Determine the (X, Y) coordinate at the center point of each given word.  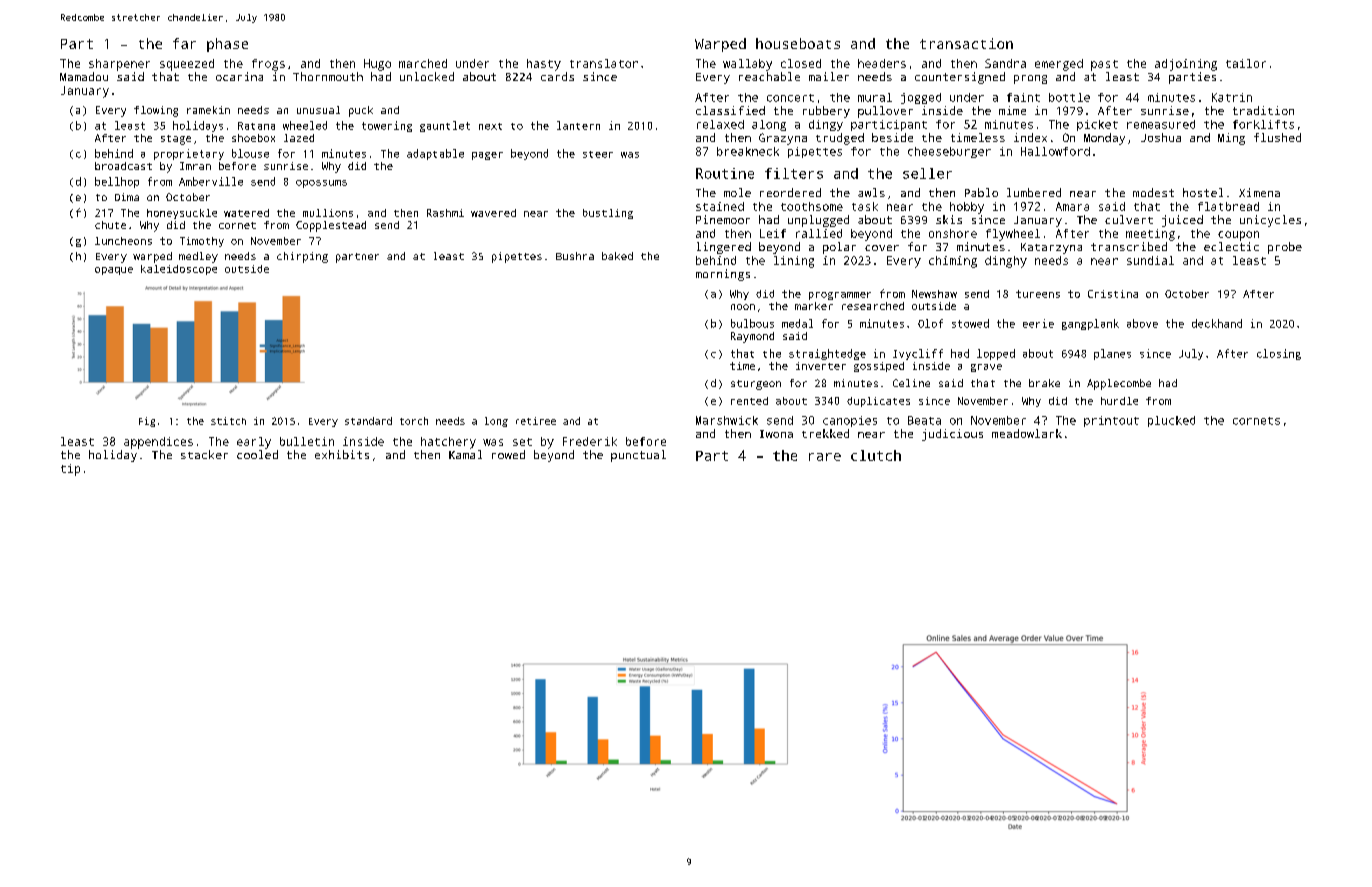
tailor (1246, 63)
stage (176, 140)
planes (1112, 354)
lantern (578, 125)
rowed (508, 454)
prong (1030, 79)
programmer (840, 296)
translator (604, 63)
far (184, 43)
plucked (1171, 421)
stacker (204, 454)
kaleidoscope (179, 270)
